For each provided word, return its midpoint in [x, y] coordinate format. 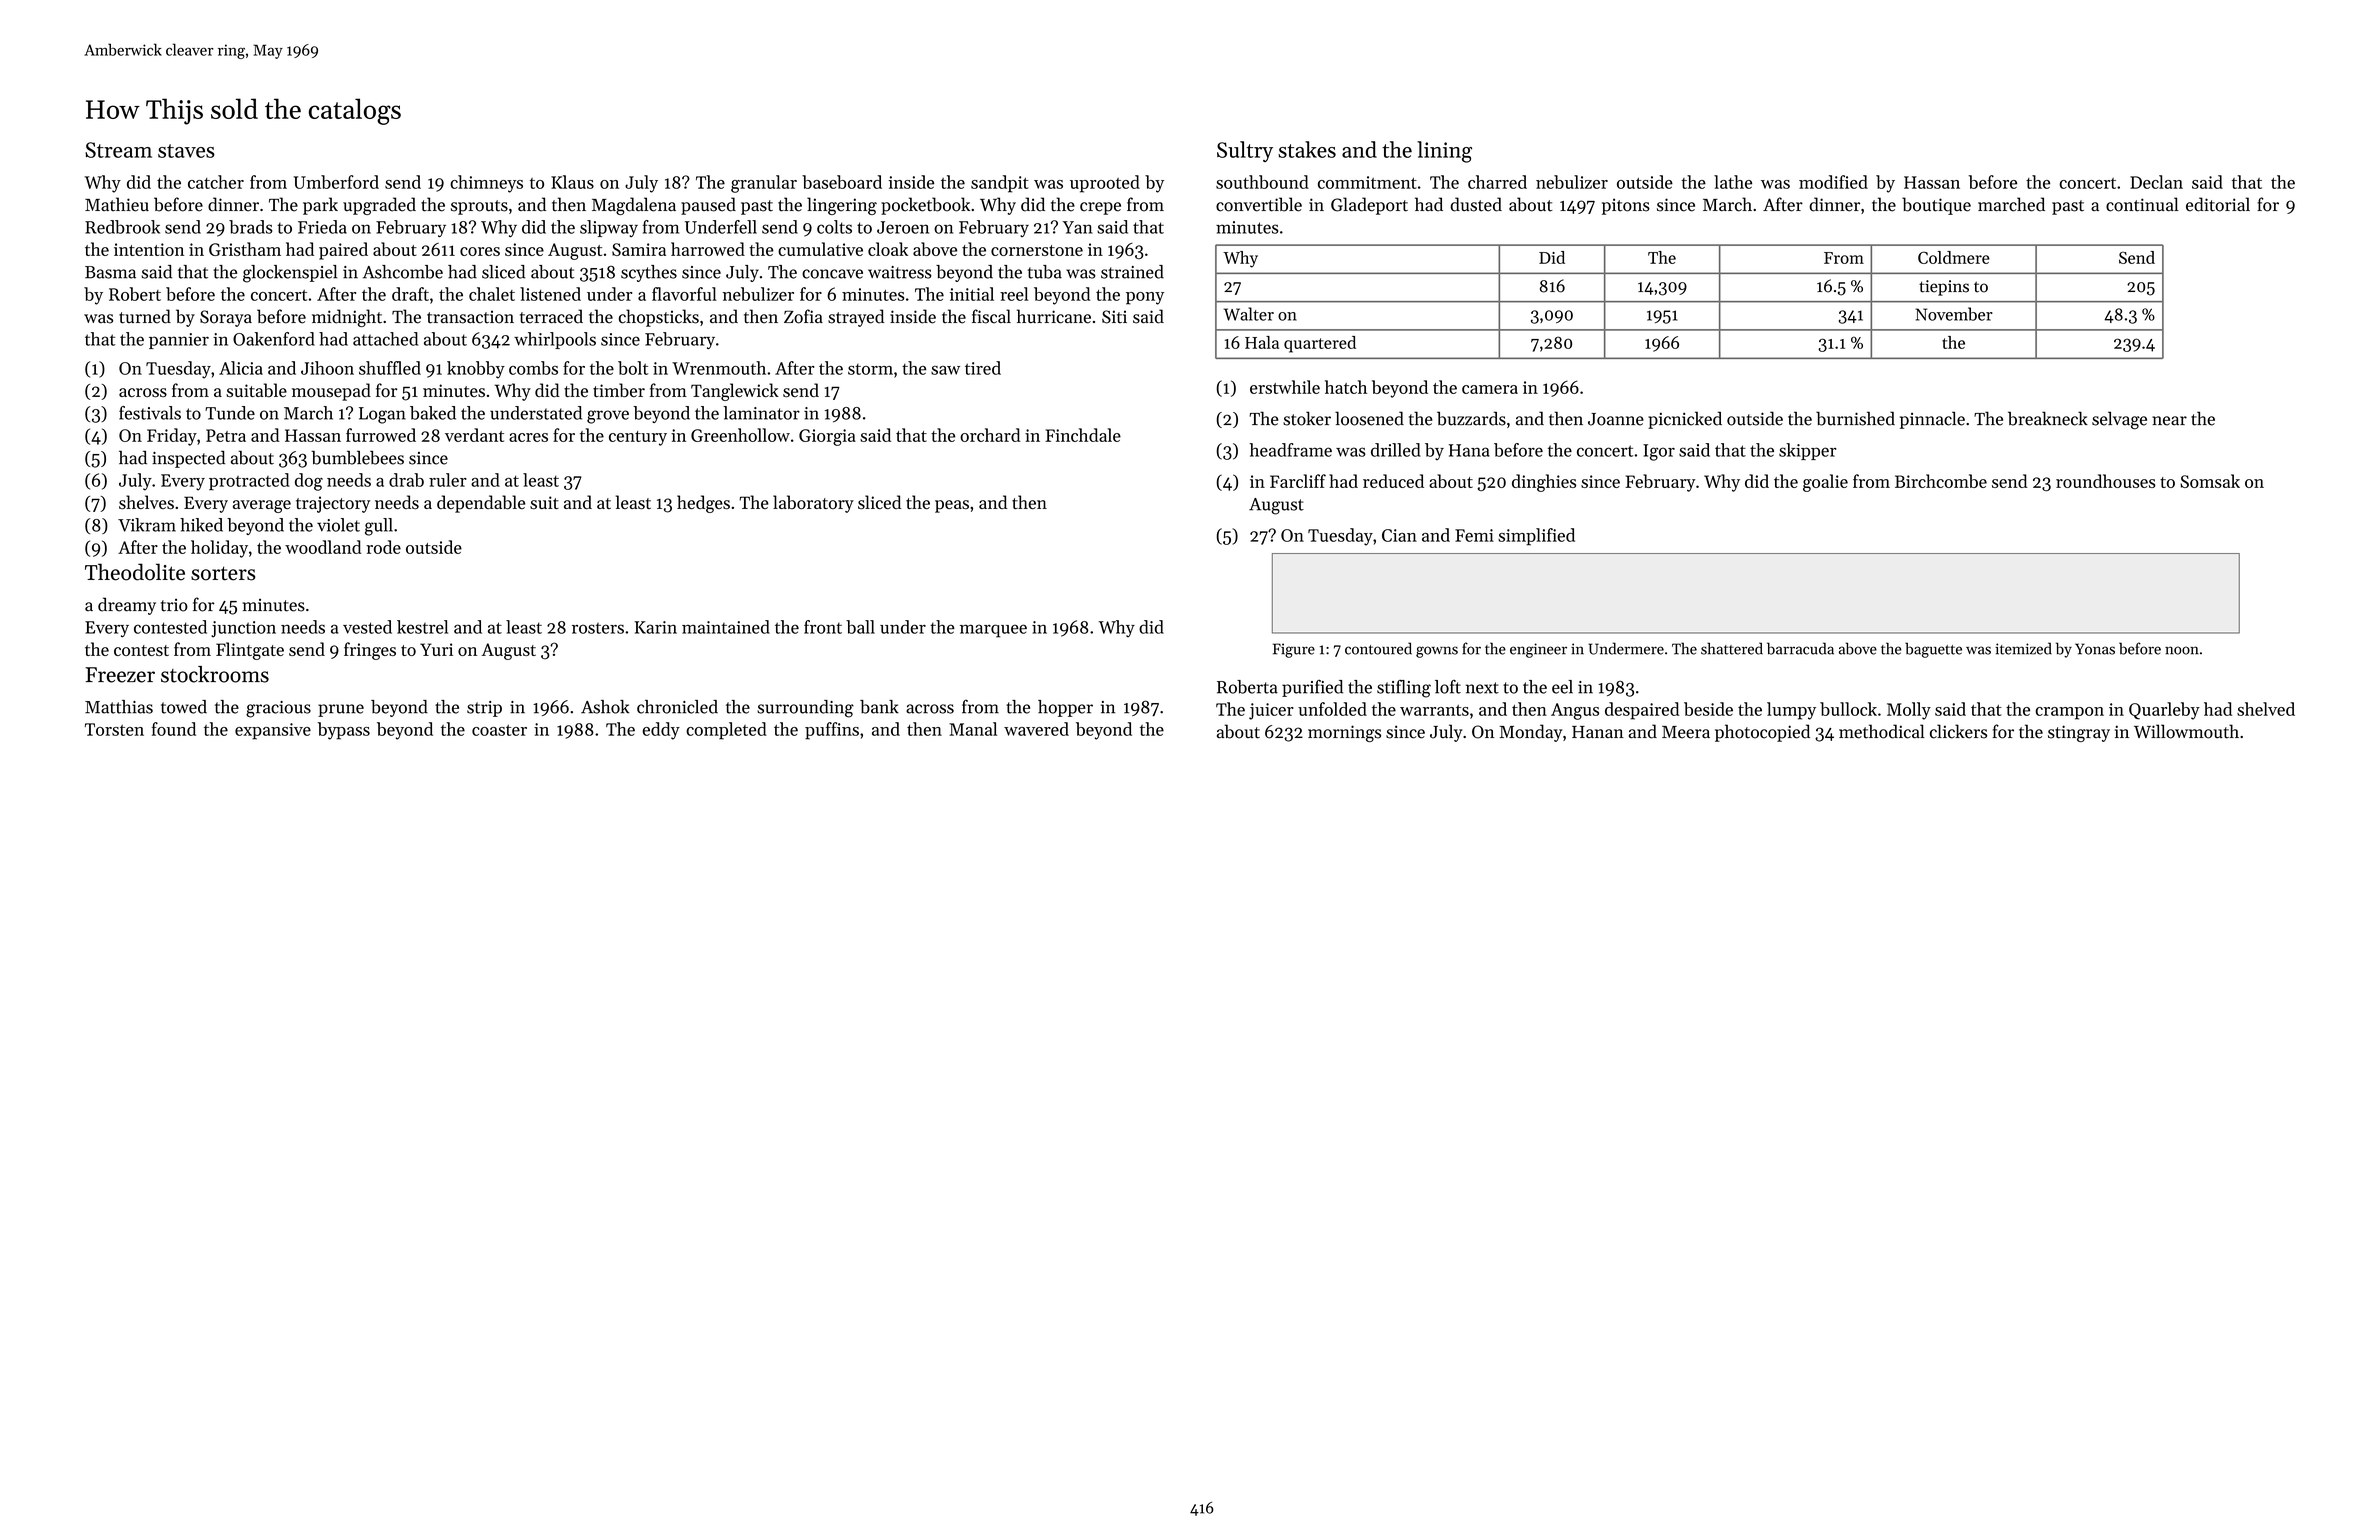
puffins [832, 731]
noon [2182, 650]
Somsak [2210, 481]
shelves [146, 502]
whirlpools [555, 340]
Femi [1474, 535]
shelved [2266, 709]
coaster [499, 730]
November [1954, 314]
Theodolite [135, 572]
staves [186, 151]
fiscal [991, 316]
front [823, 627]
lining [1444, 152]
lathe [1733, 182]
